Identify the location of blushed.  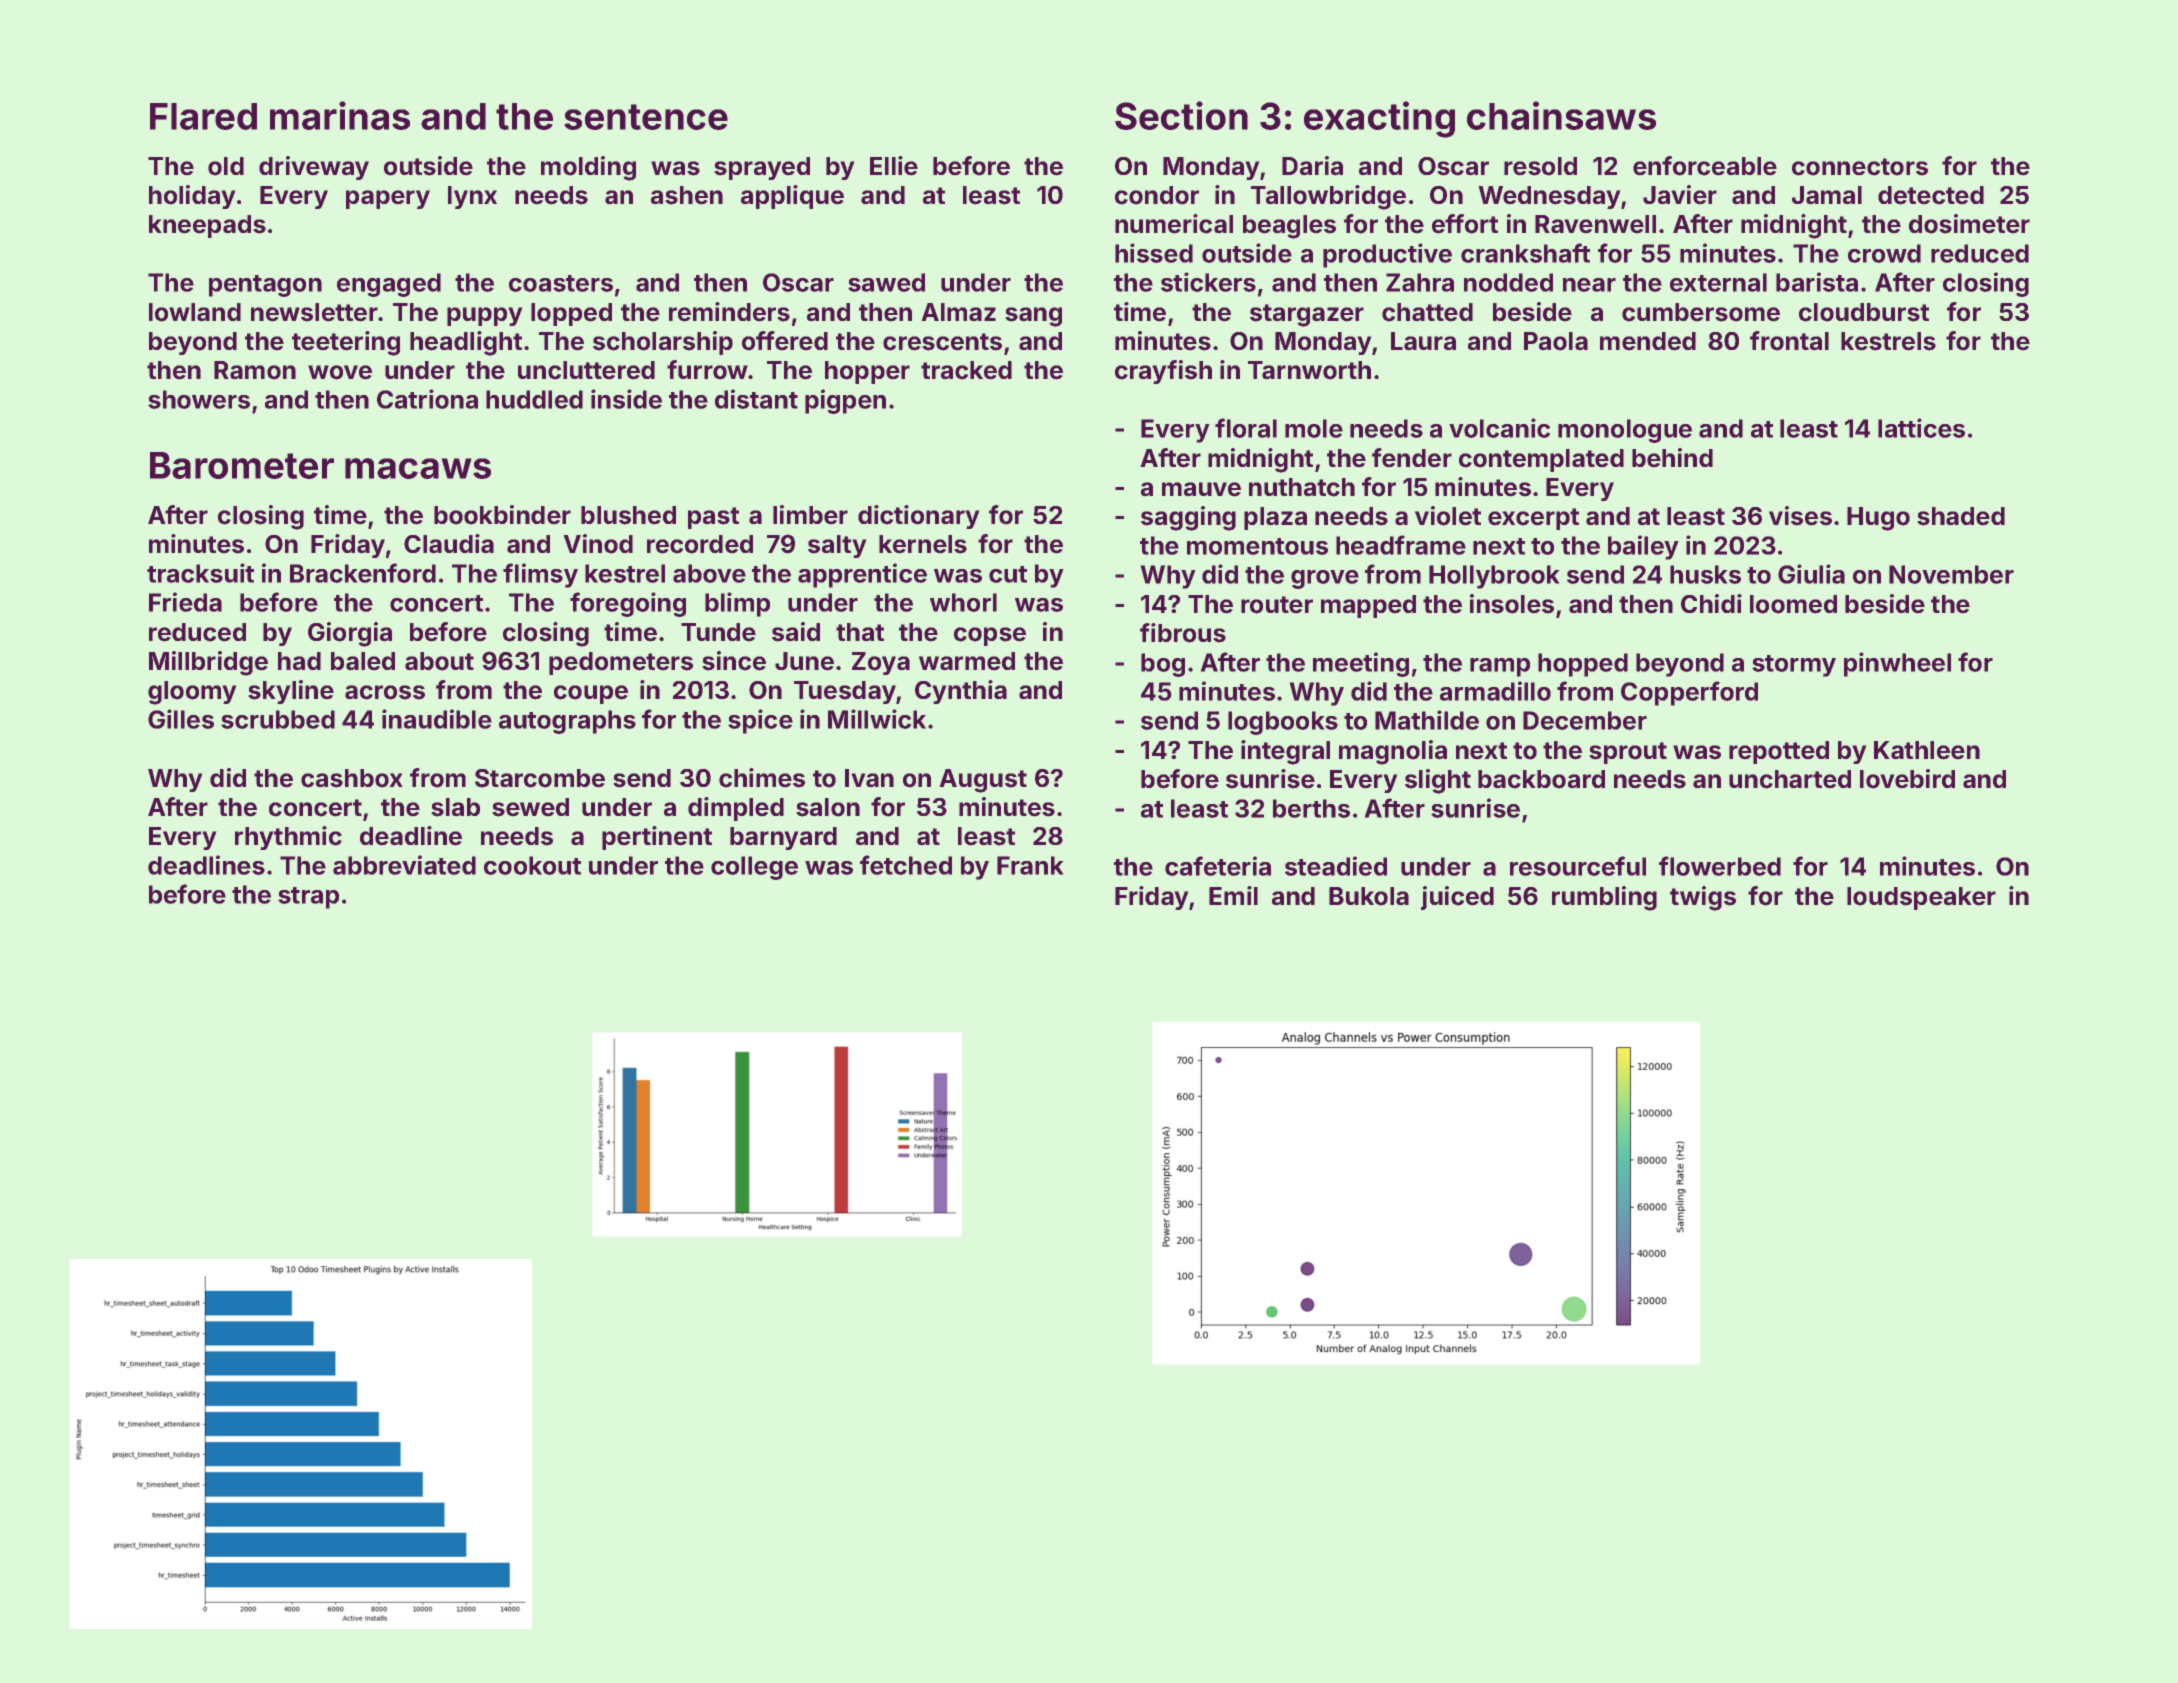
(628, 515).
